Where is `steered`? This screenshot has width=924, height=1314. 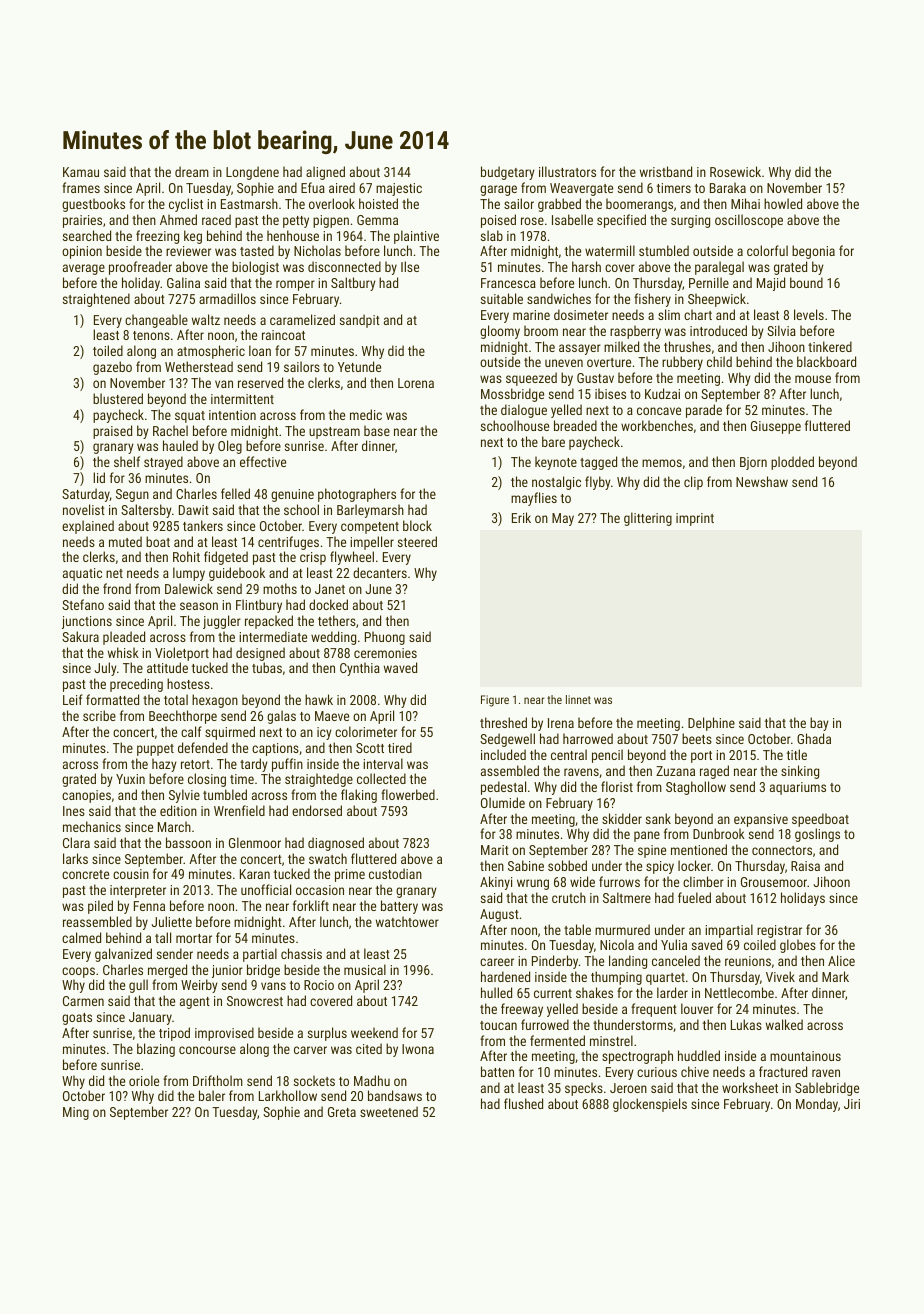
steered is located at coordinates (417, 541).
